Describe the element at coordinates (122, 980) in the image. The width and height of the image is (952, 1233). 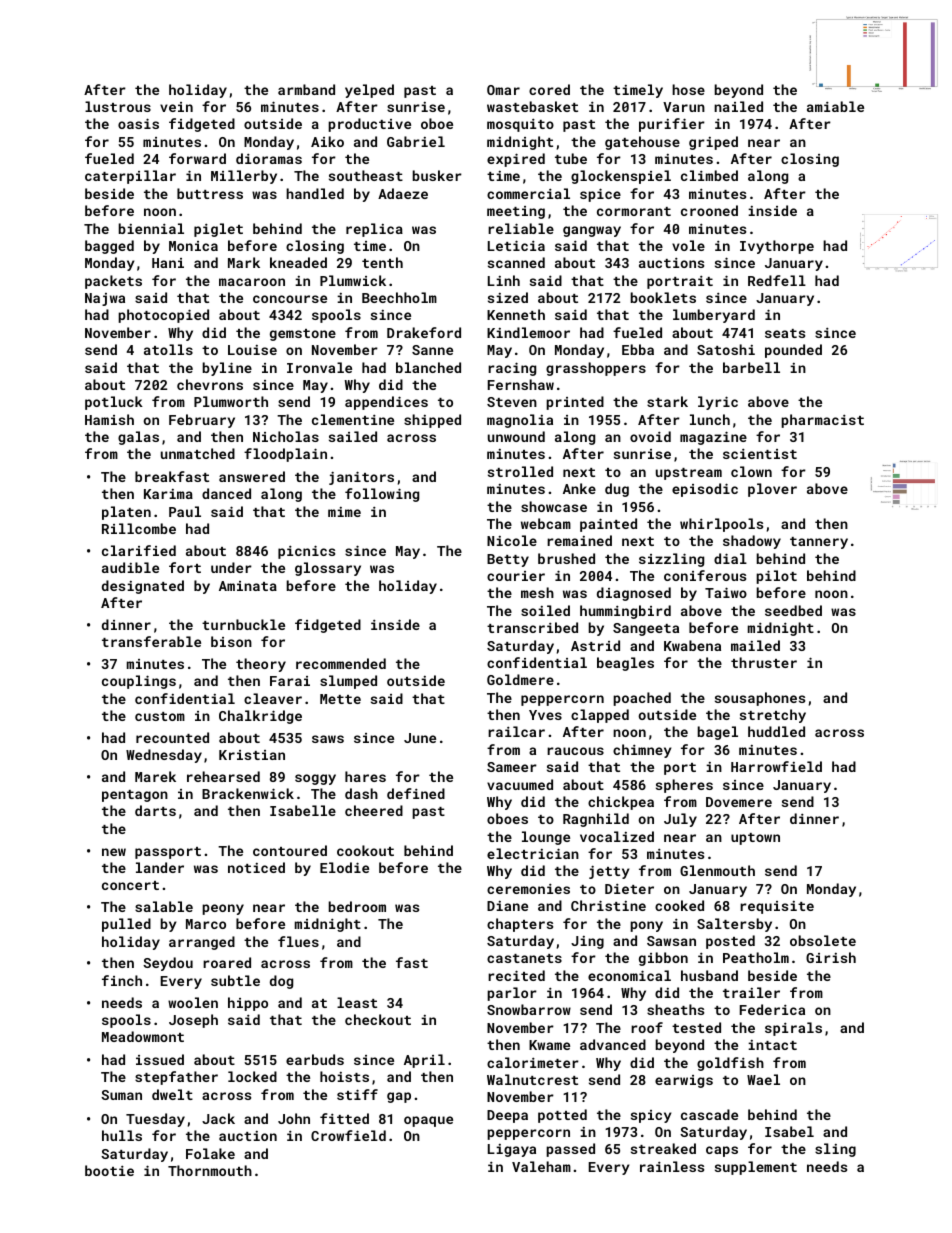
I see `finch` at that location.
